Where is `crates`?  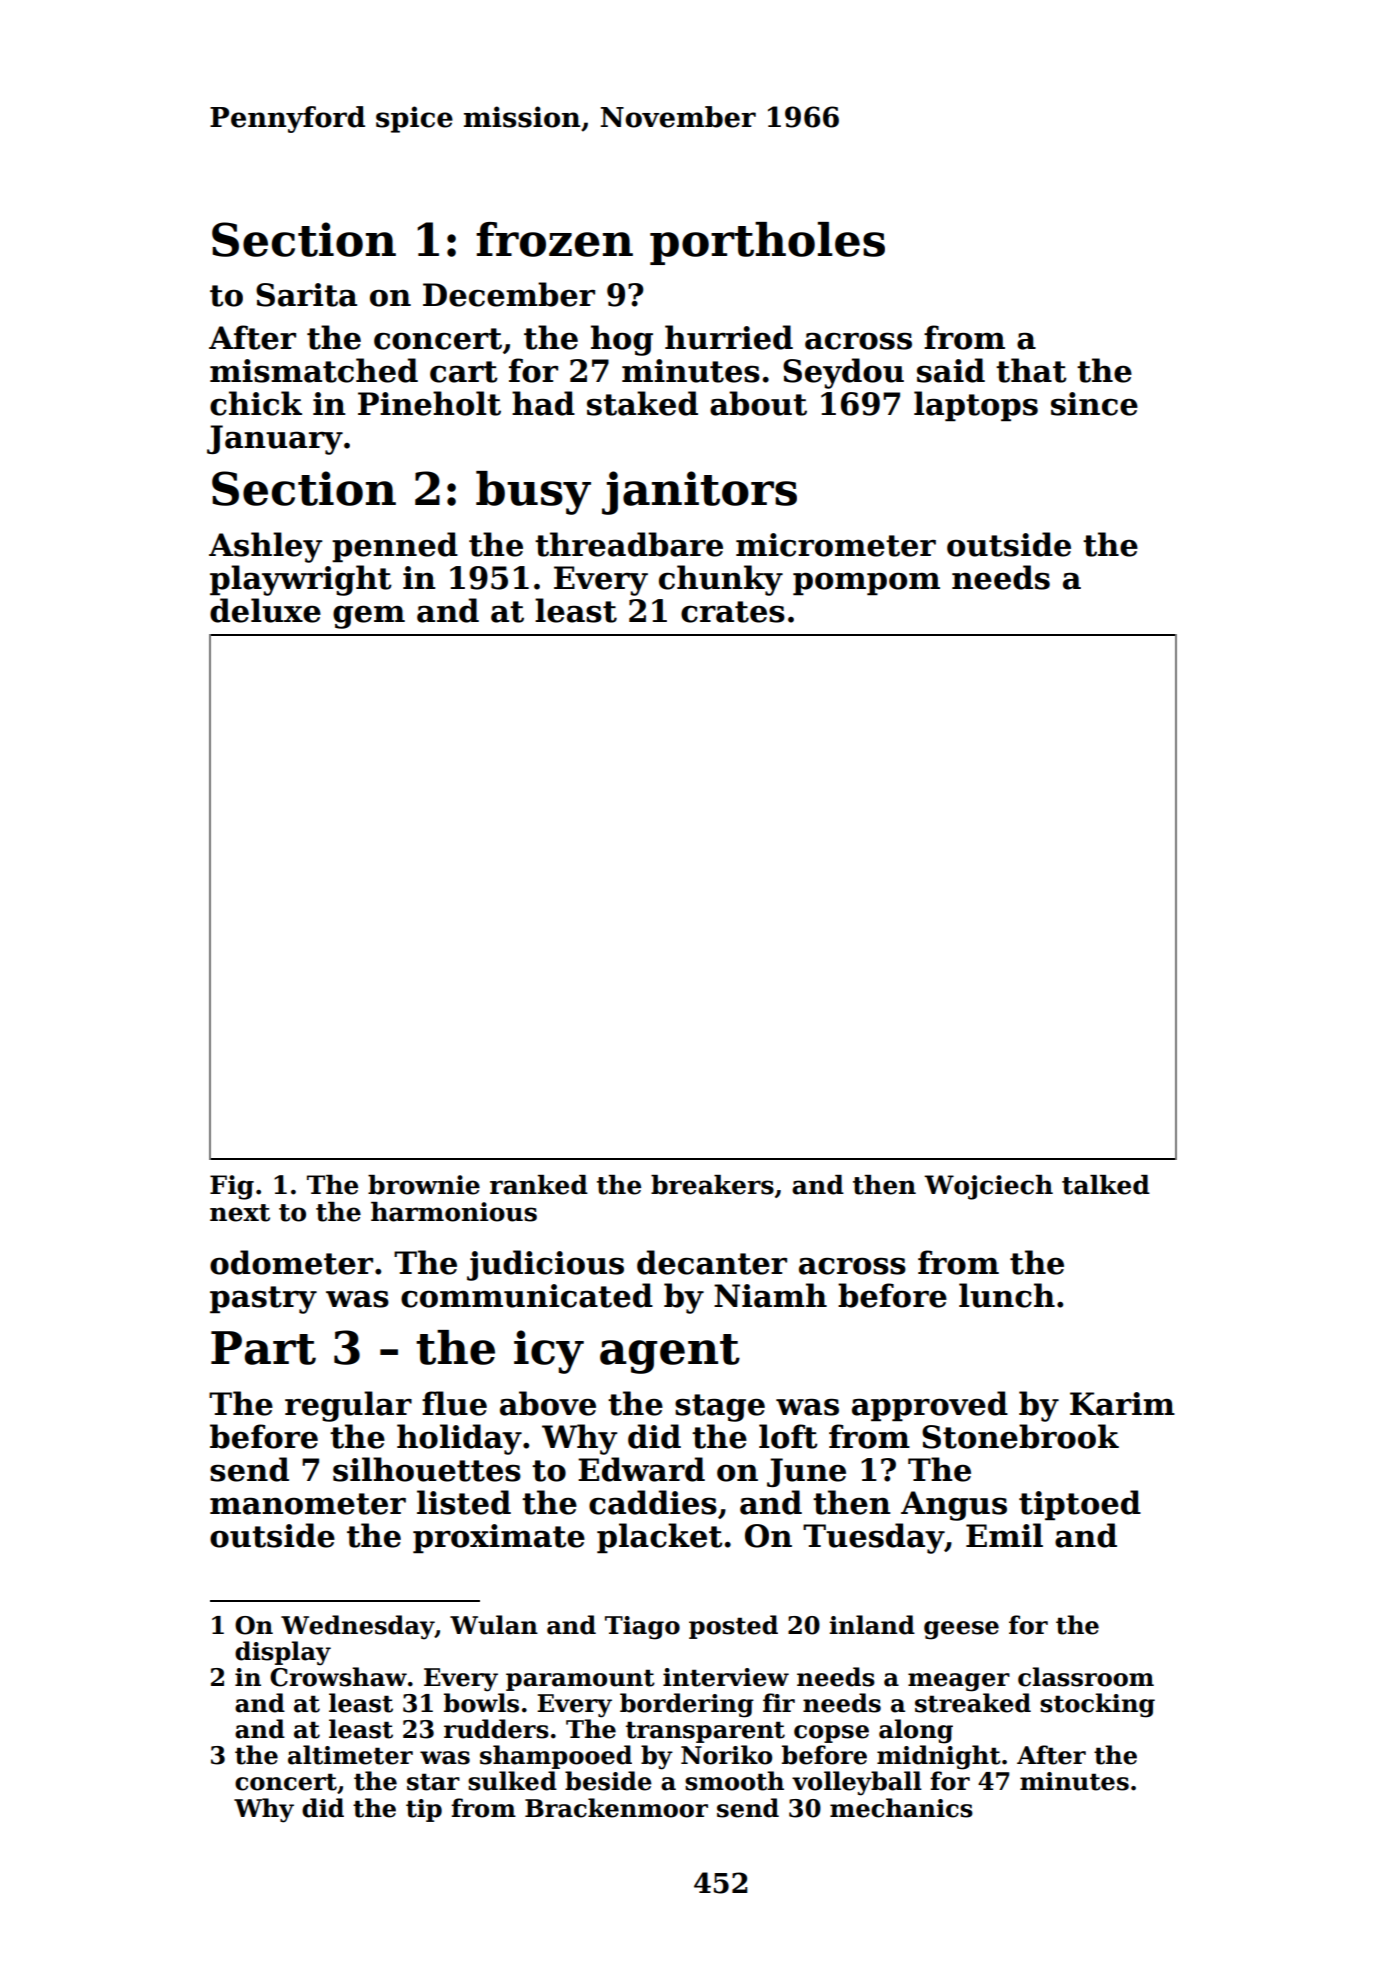
crates is located at coordinates (733, 612).
